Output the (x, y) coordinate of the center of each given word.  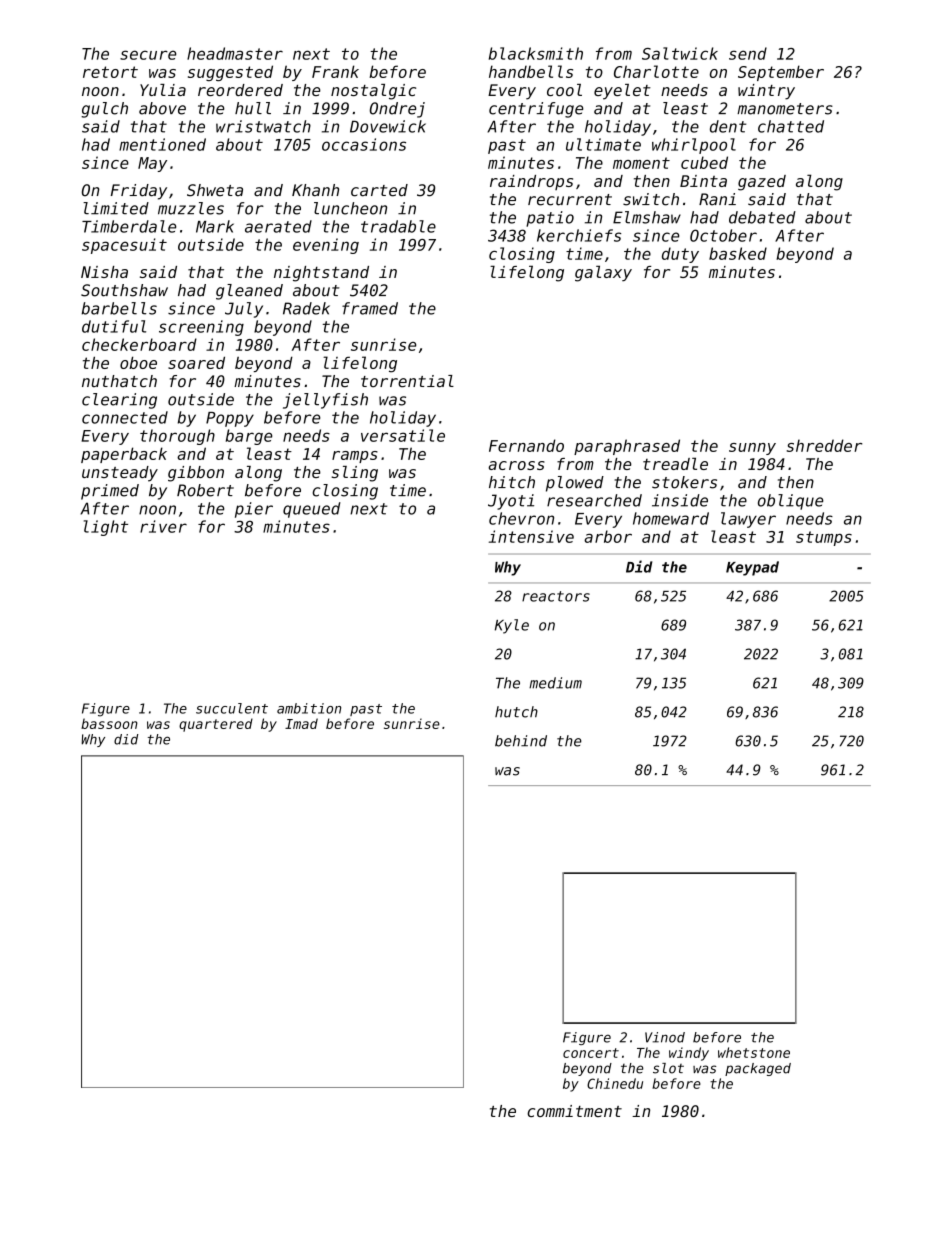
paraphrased (627, 447)
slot (668, 1068)
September (781, 73)
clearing (119, 401)
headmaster (235, 53)
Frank (335, 71)
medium (555, 683)
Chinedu (615, 1083)
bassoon (109, 723)
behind (521, 741)
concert (591, 1053)
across (517, 465)
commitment (574, 1111)
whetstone (754, 1052)
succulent (232, 708)
